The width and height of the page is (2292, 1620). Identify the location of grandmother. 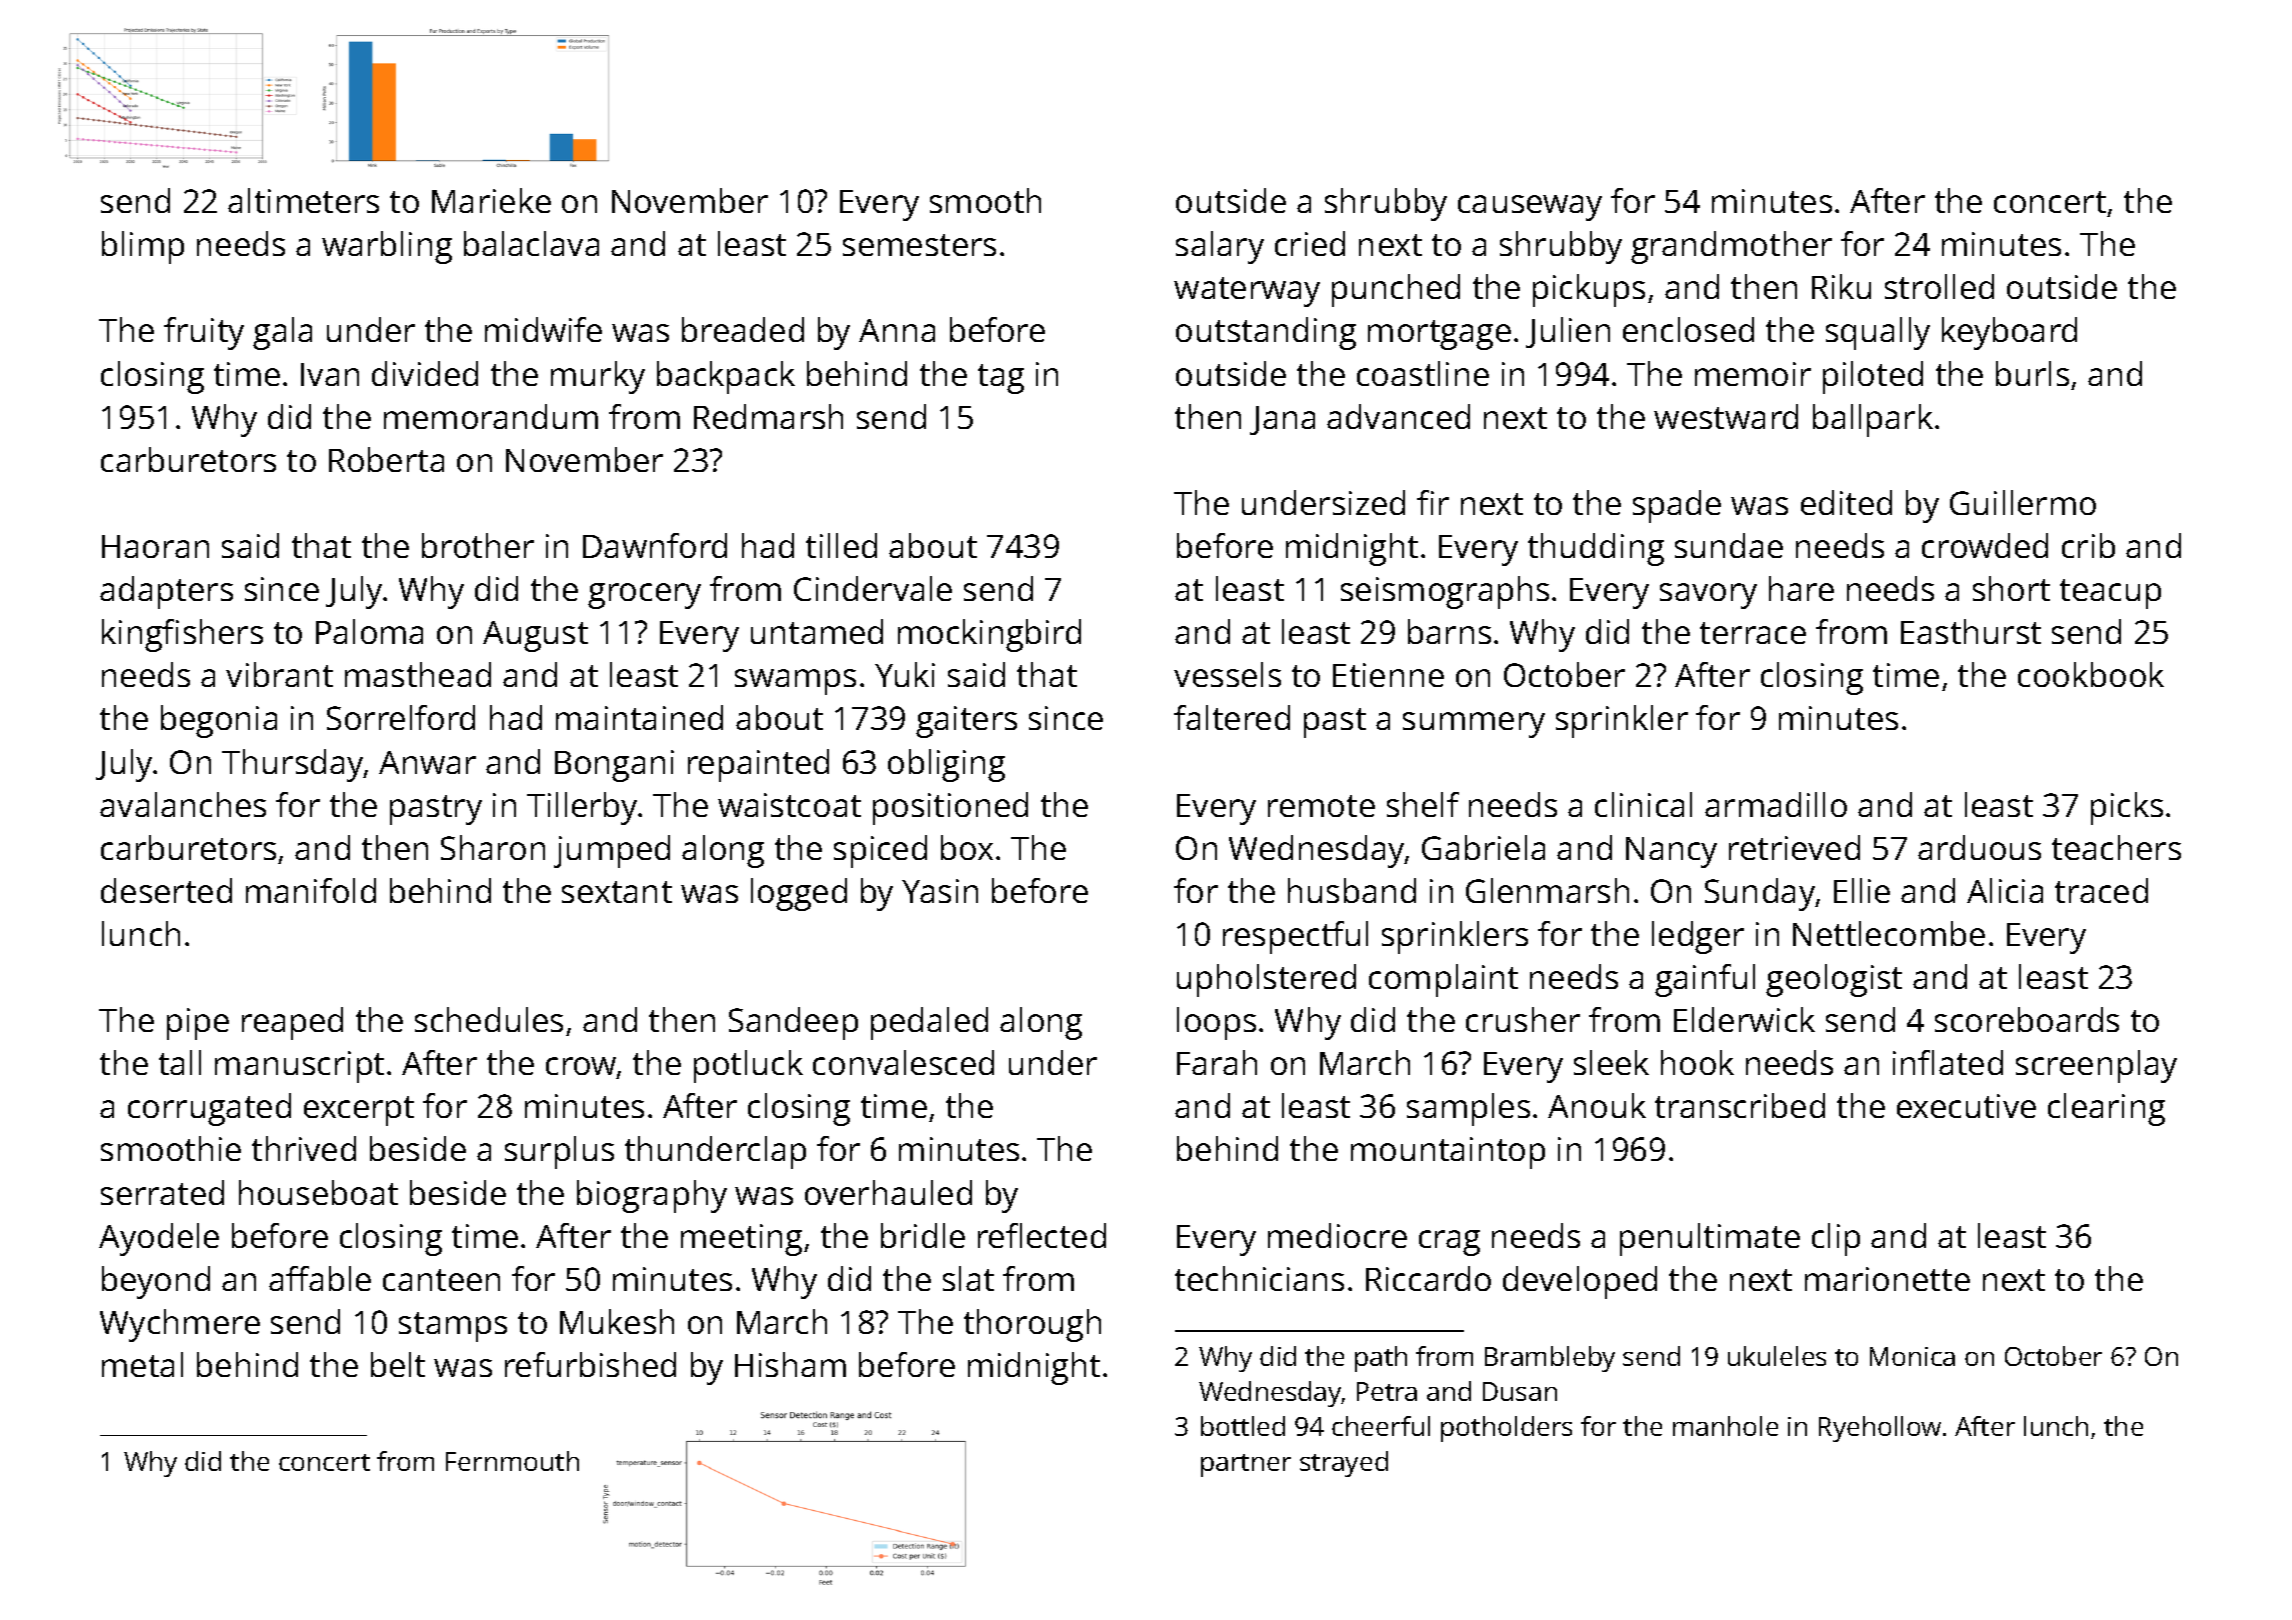
(1731, 247).
